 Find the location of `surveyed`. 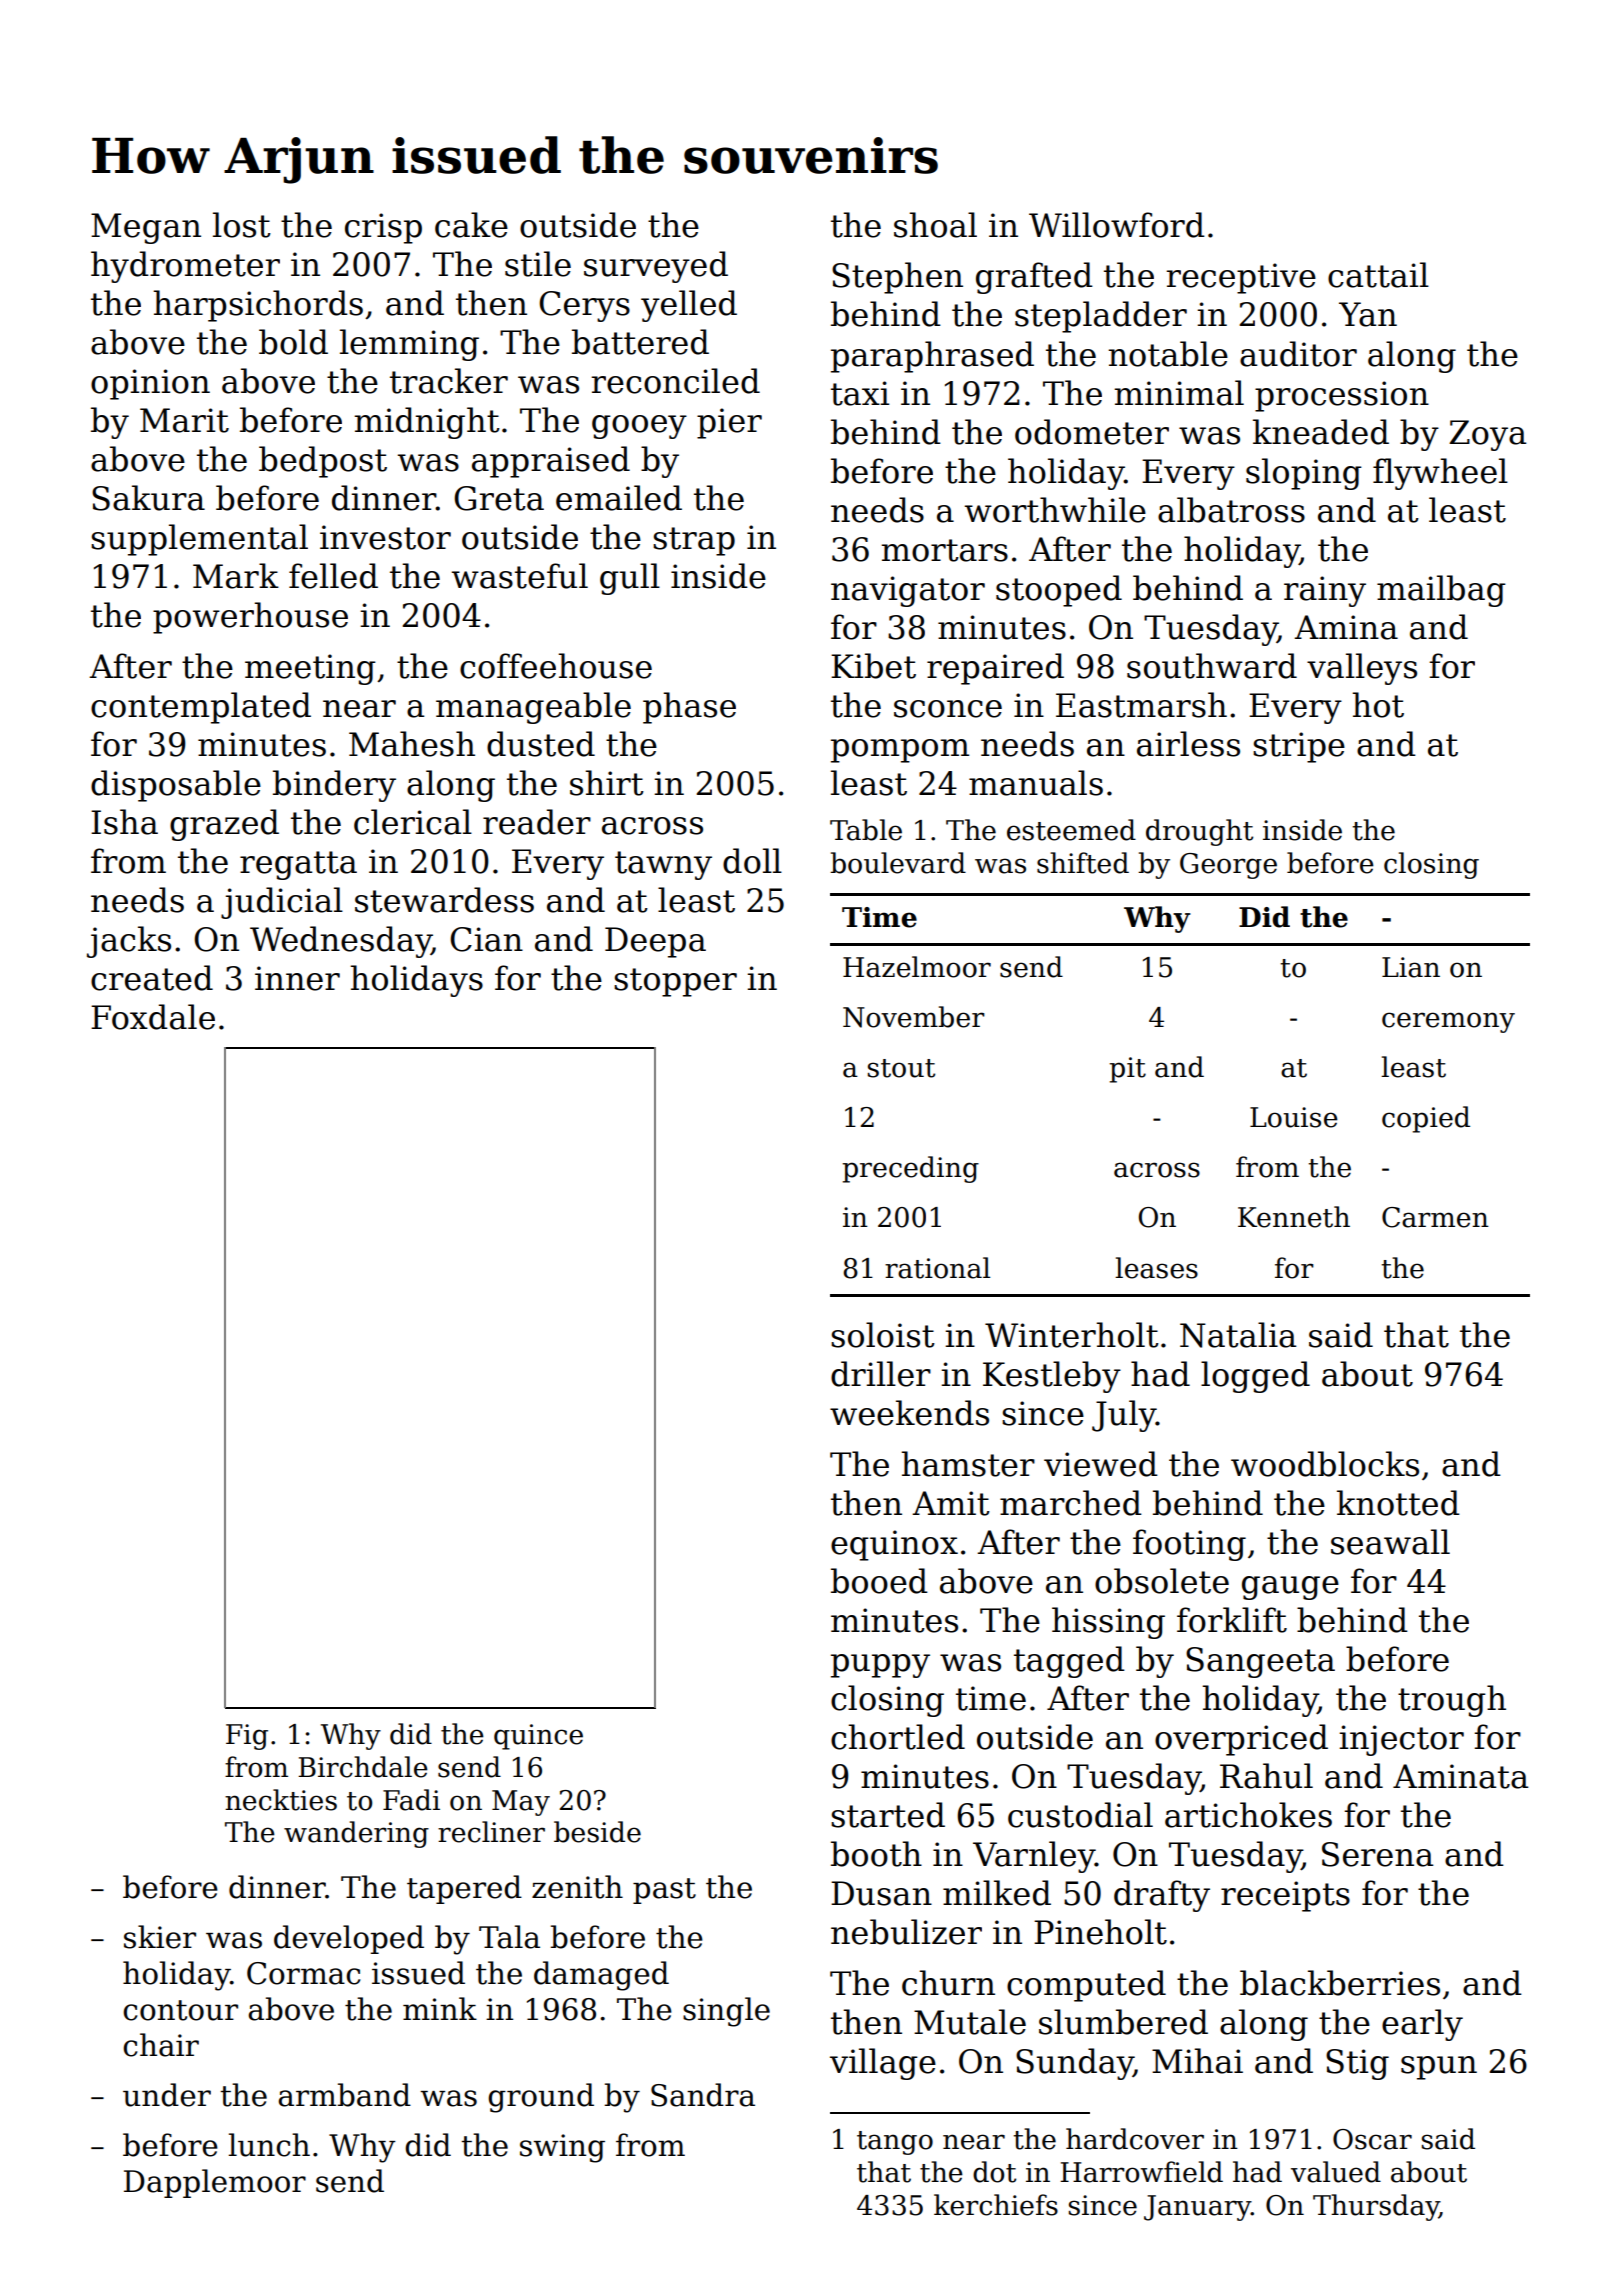

surveyed is located at coordinates (656, 267).
